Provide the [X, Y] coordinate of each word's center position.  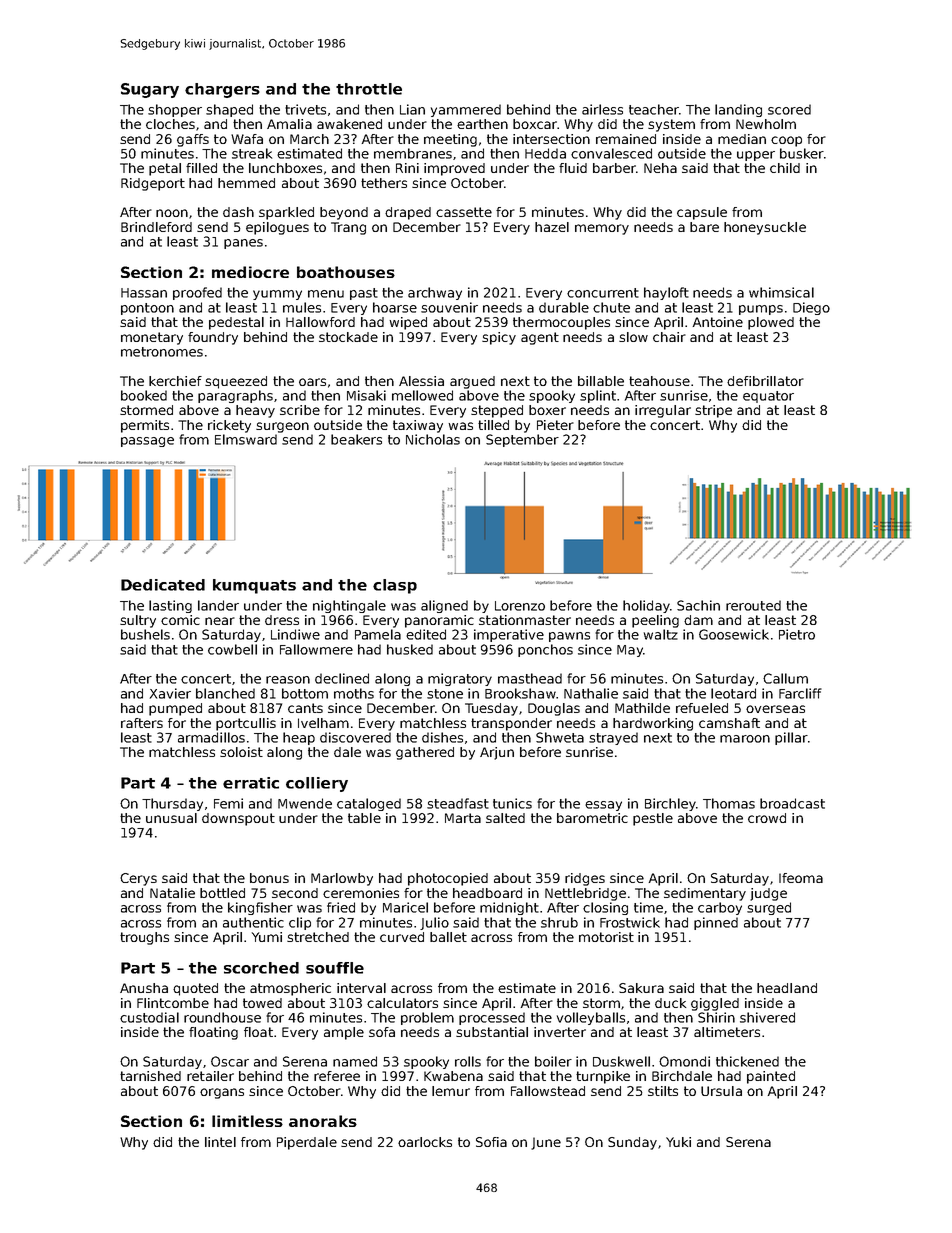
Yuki [678, 1142]
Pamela [378, 634]
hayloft [666, 293]
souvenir [449, 307]
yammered [466, 110]
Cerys [138, 879]
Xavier [170, 693]
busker [802, 153]
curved [402, 937]
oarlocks [425, 1142]
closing [605, 908]
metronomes [162, 352]
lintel [220, 1142]
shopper [175, 110]
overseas [775, 709]
